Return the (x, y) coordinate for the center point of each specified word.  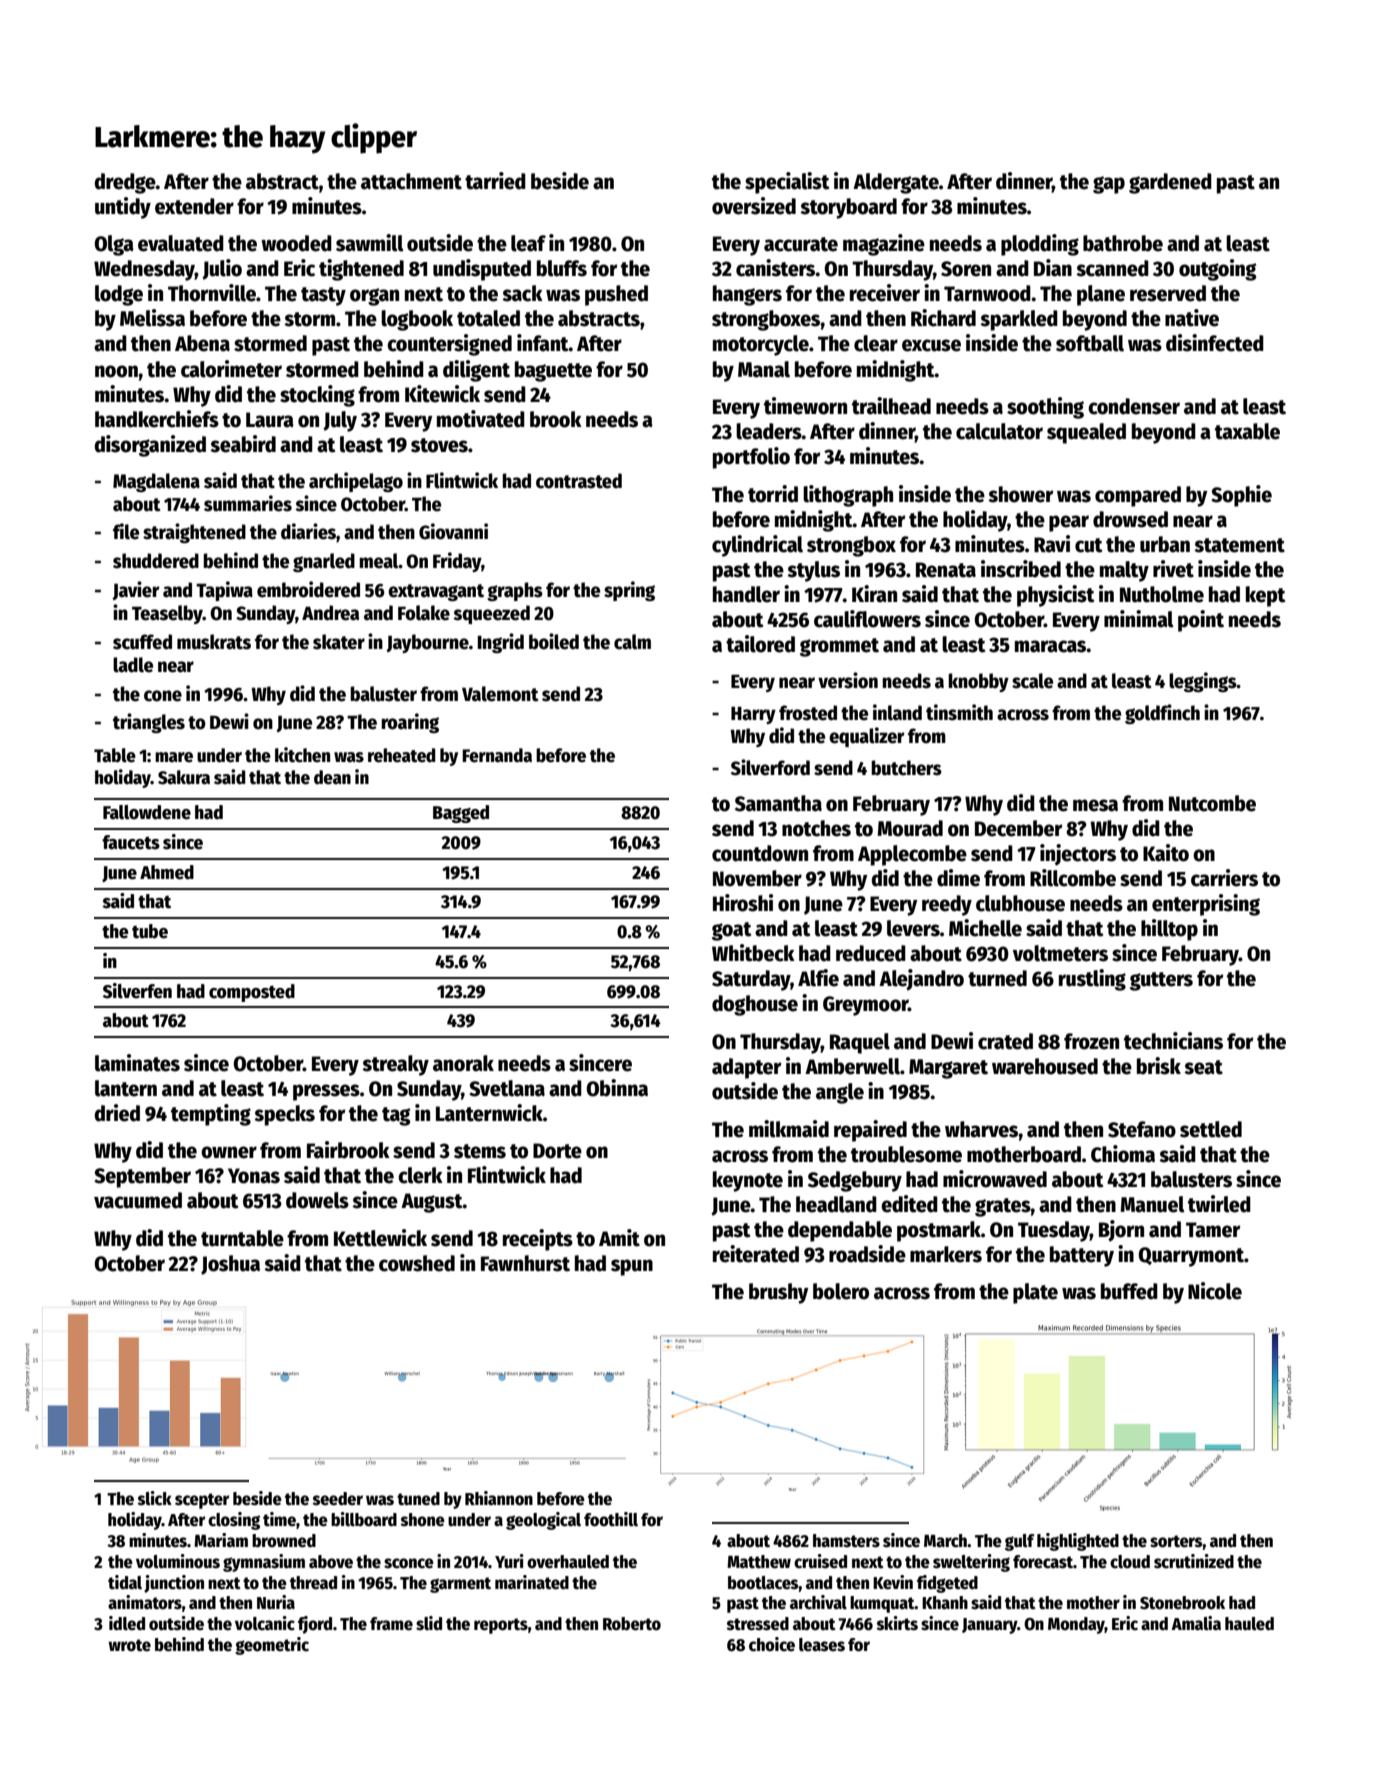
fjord (315, 1625)
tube (150, 931)
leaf (528, 243)
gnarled (324, 562)
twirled (1219, 1204)
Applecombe (912, 855)
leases (822, 1645)
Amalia (1196, 1623)
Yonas (254, 1176)
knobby (978, 682)
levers (913, 928)
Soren (966, 269)
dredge (125, 183)
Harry (753, 715)
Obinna (617, 1088)
